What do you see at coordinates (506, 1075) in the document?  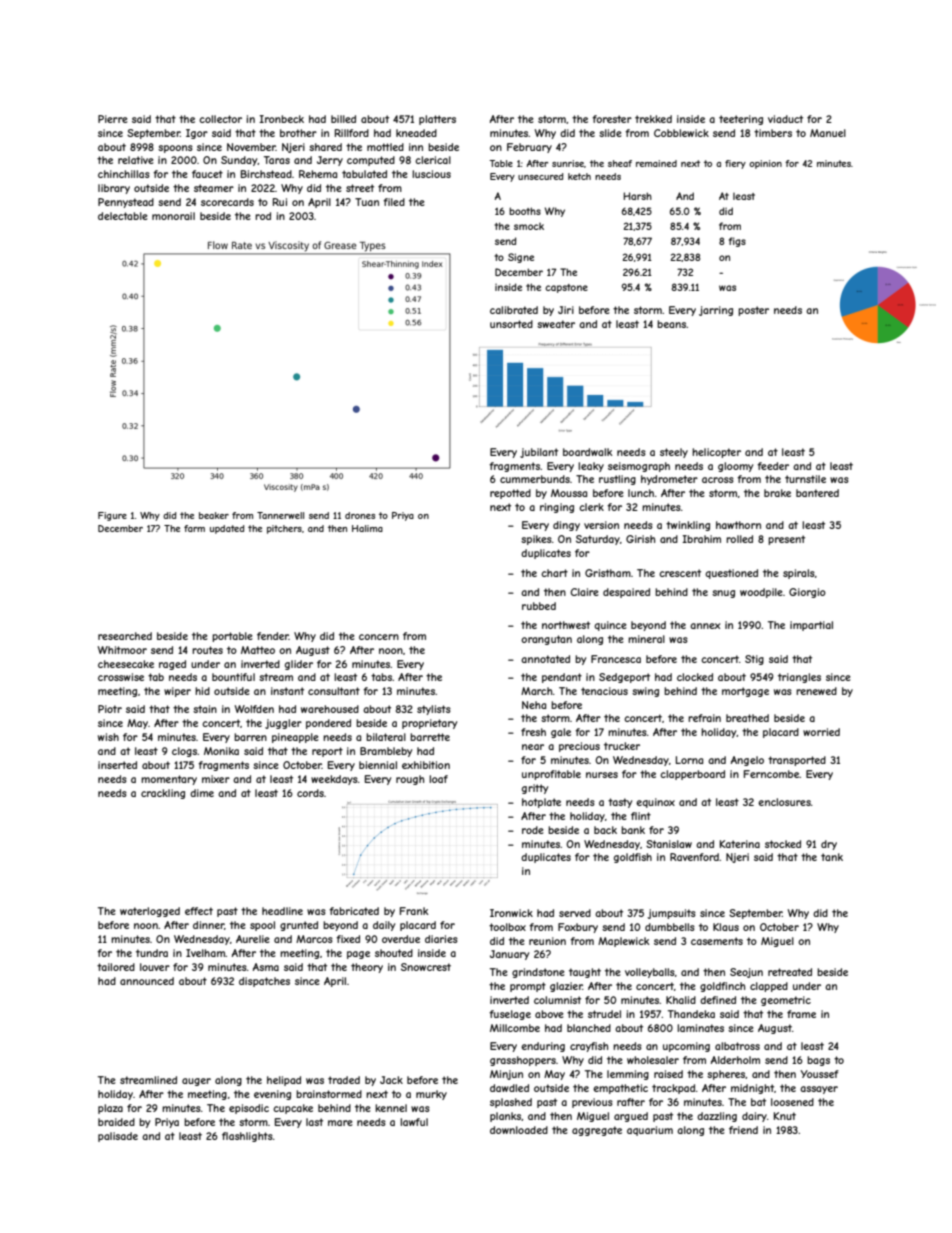 I see `Minjun` at bounding box center [506, 1075].
